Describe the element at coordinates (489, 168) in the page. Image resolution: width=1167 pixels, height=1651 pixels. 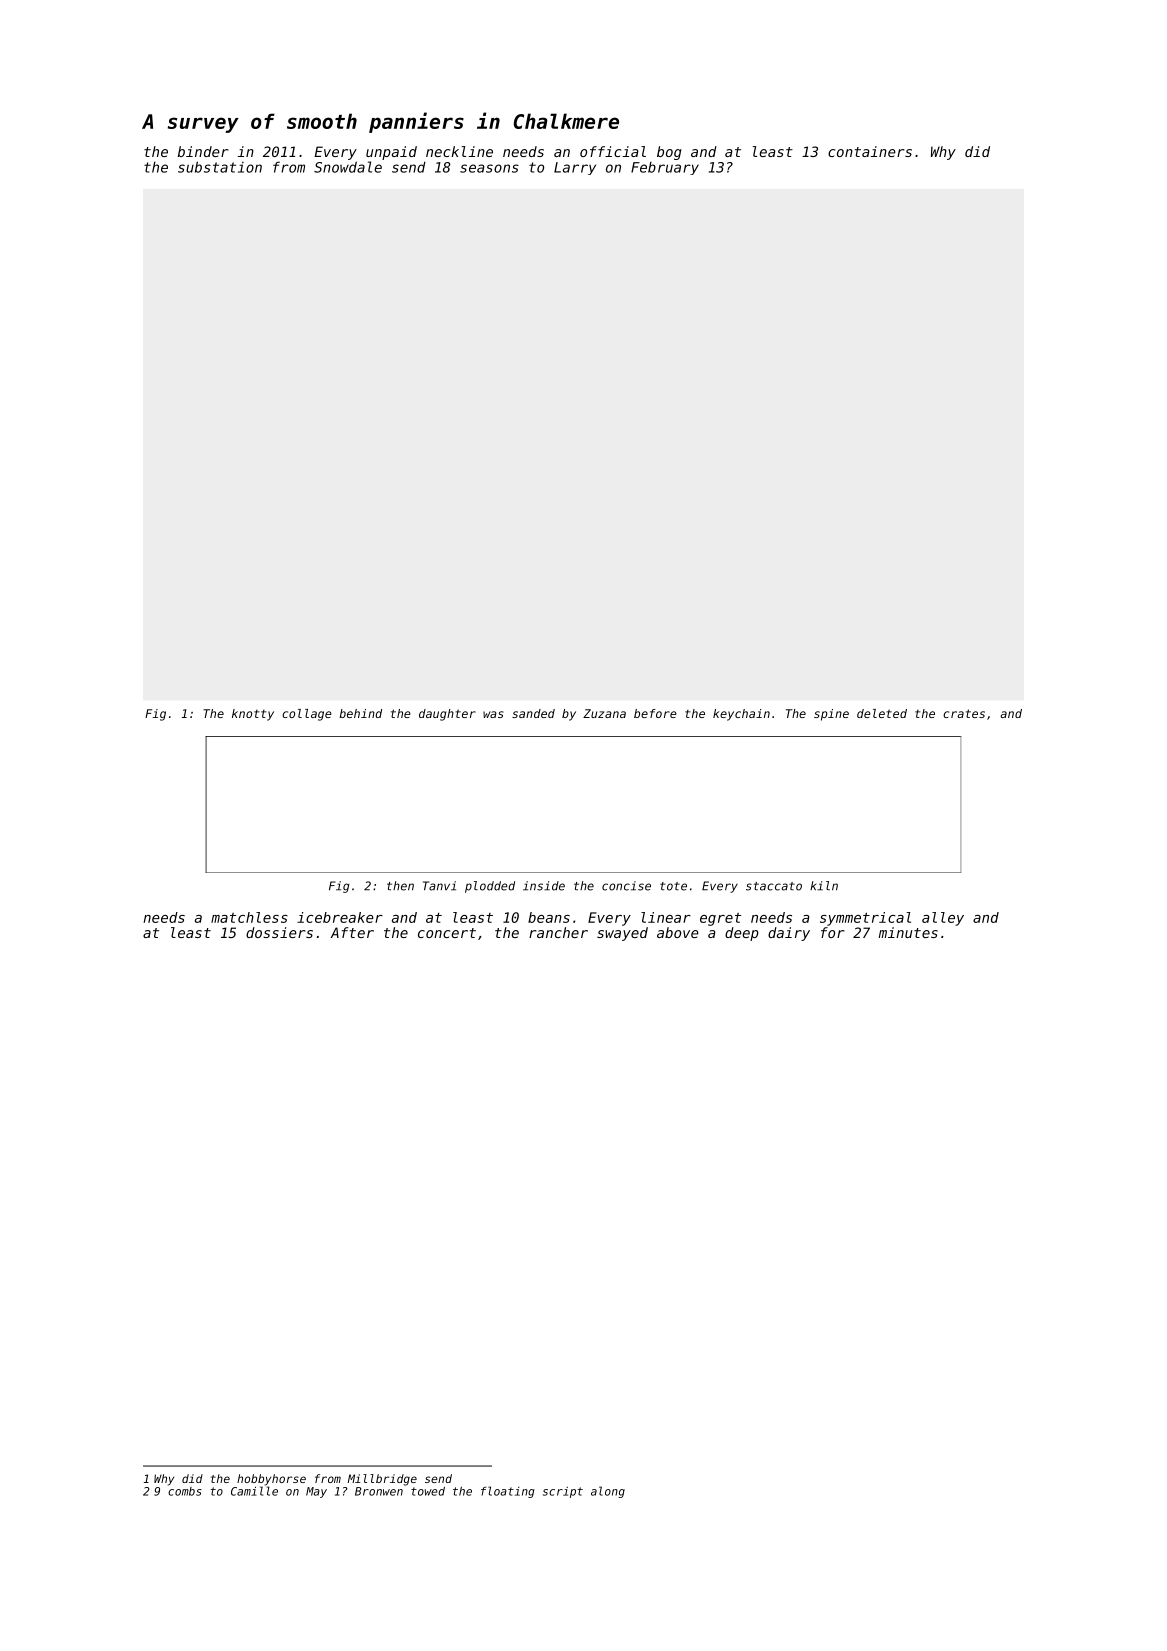
I see `seasons` at that location.
